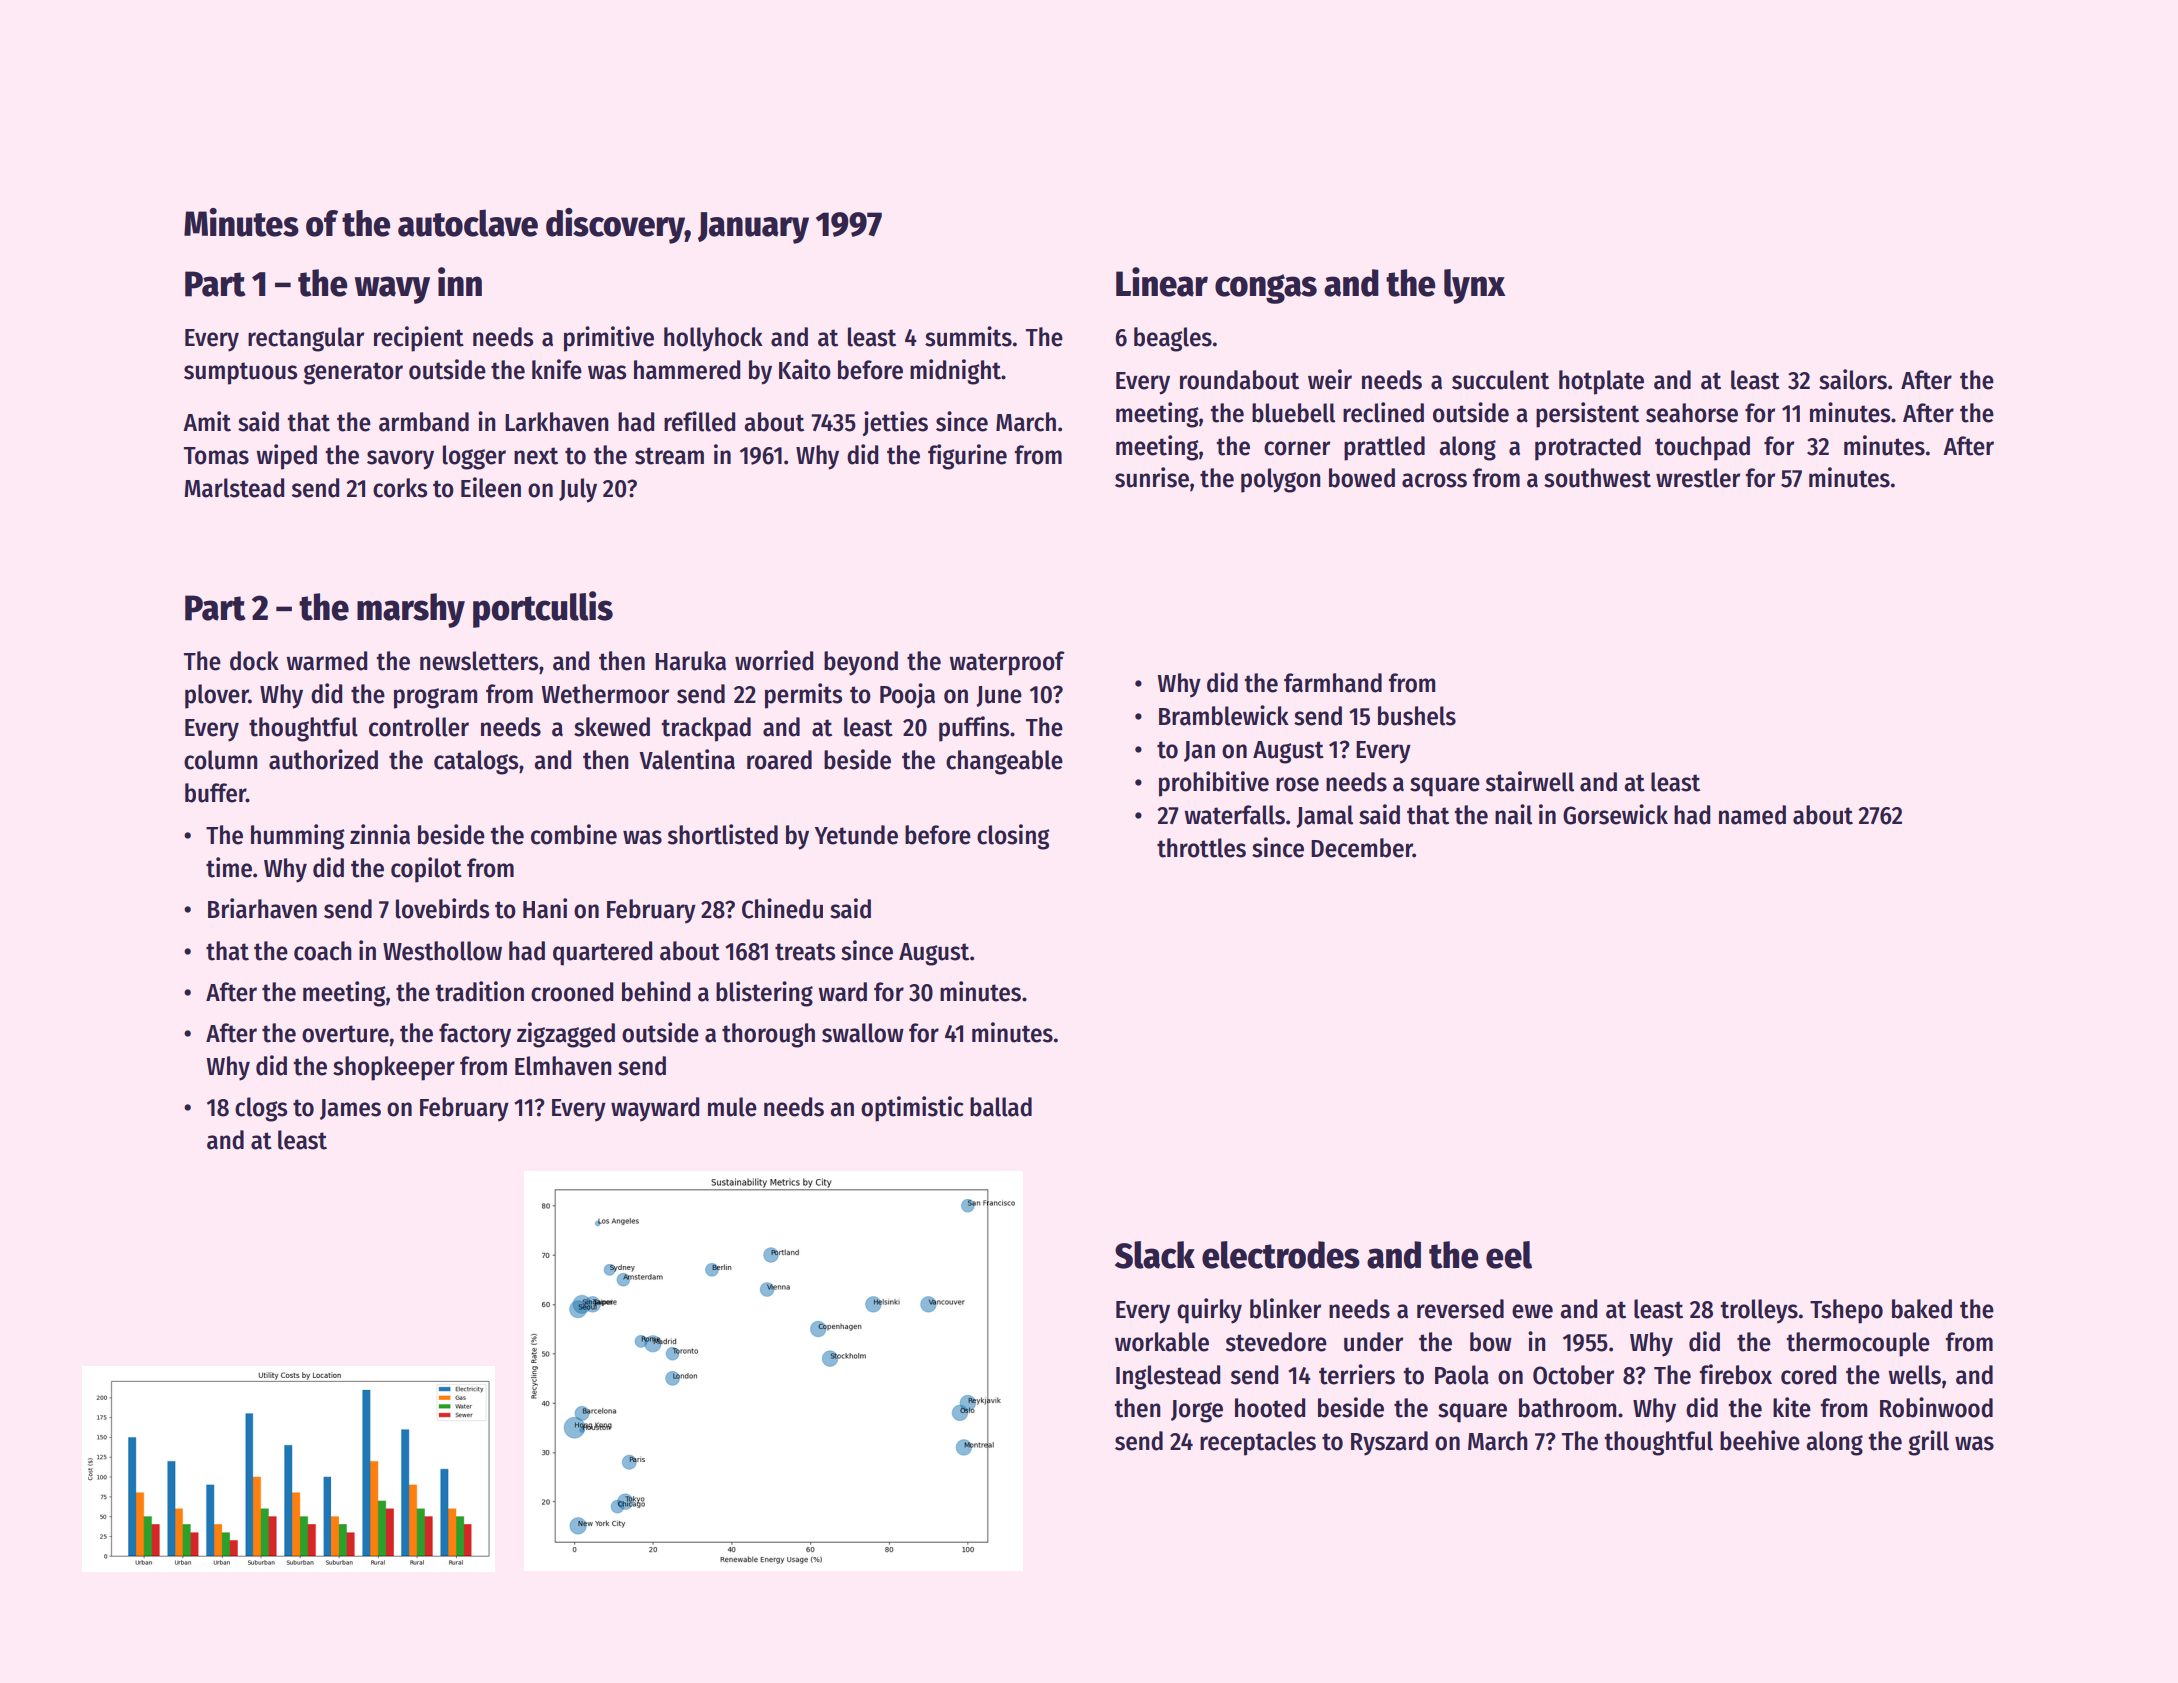 This screenshot has width=2178, height=1683. Describe the element at coordinates (261, 1109) in the screenshot. I see `clogs` at that location.
